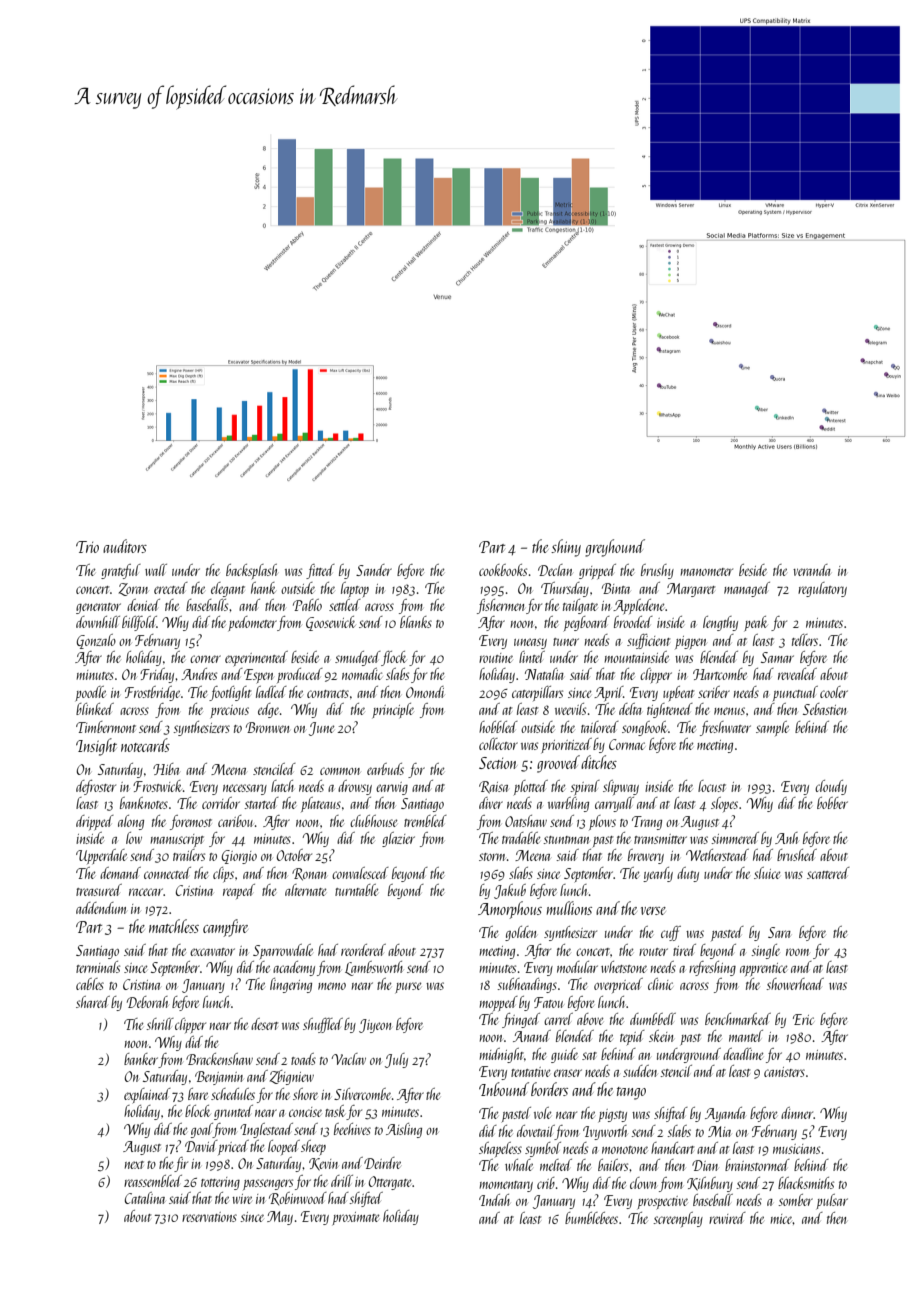  I want to click on duty, so click(688, 874).
